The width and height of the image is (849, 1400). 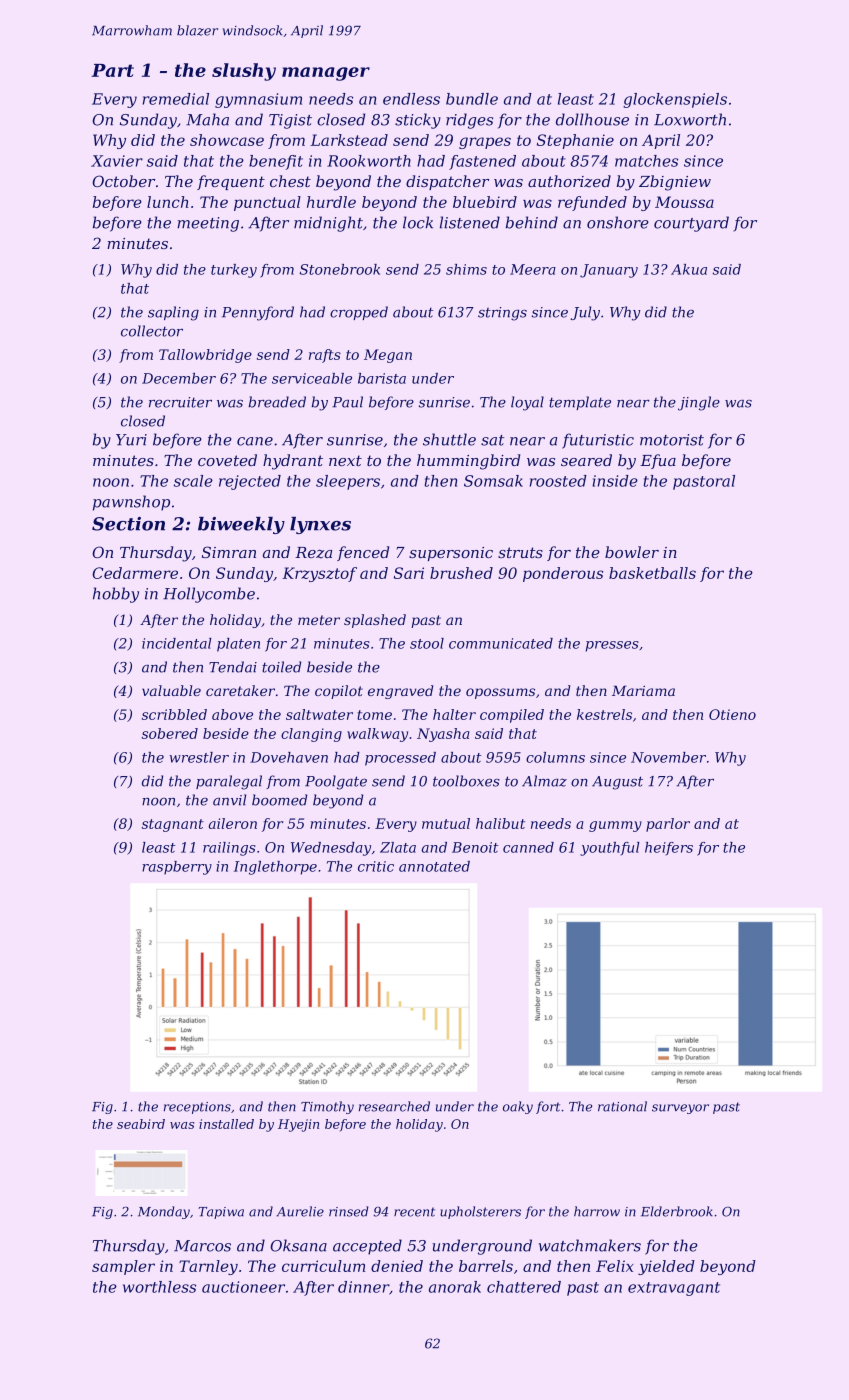 What do you see at coordinates (493, 481) in the image?
I see `Somsak` at bounding box center [493, 481].
